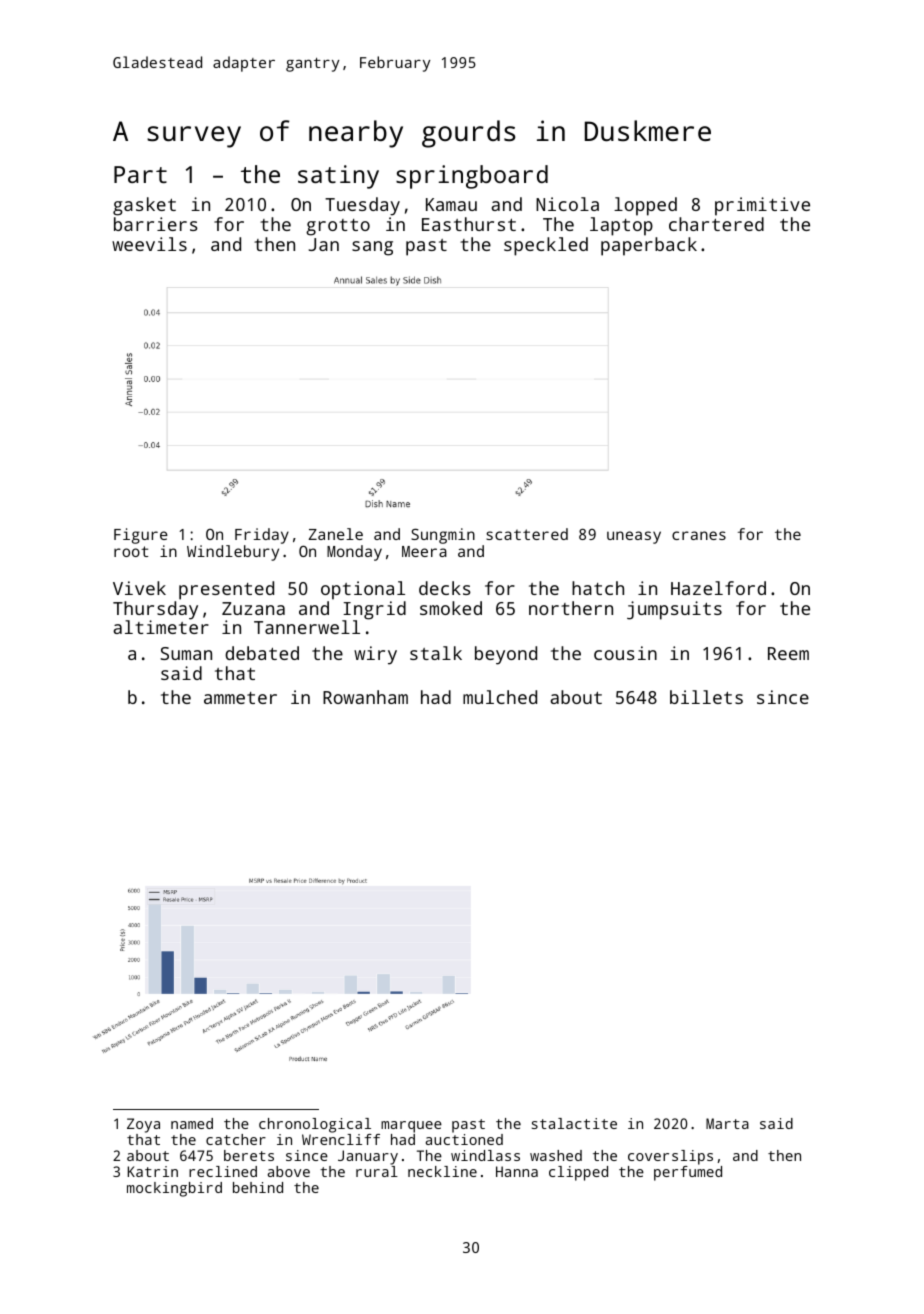  I want to click on billets, so click(706, 697).
